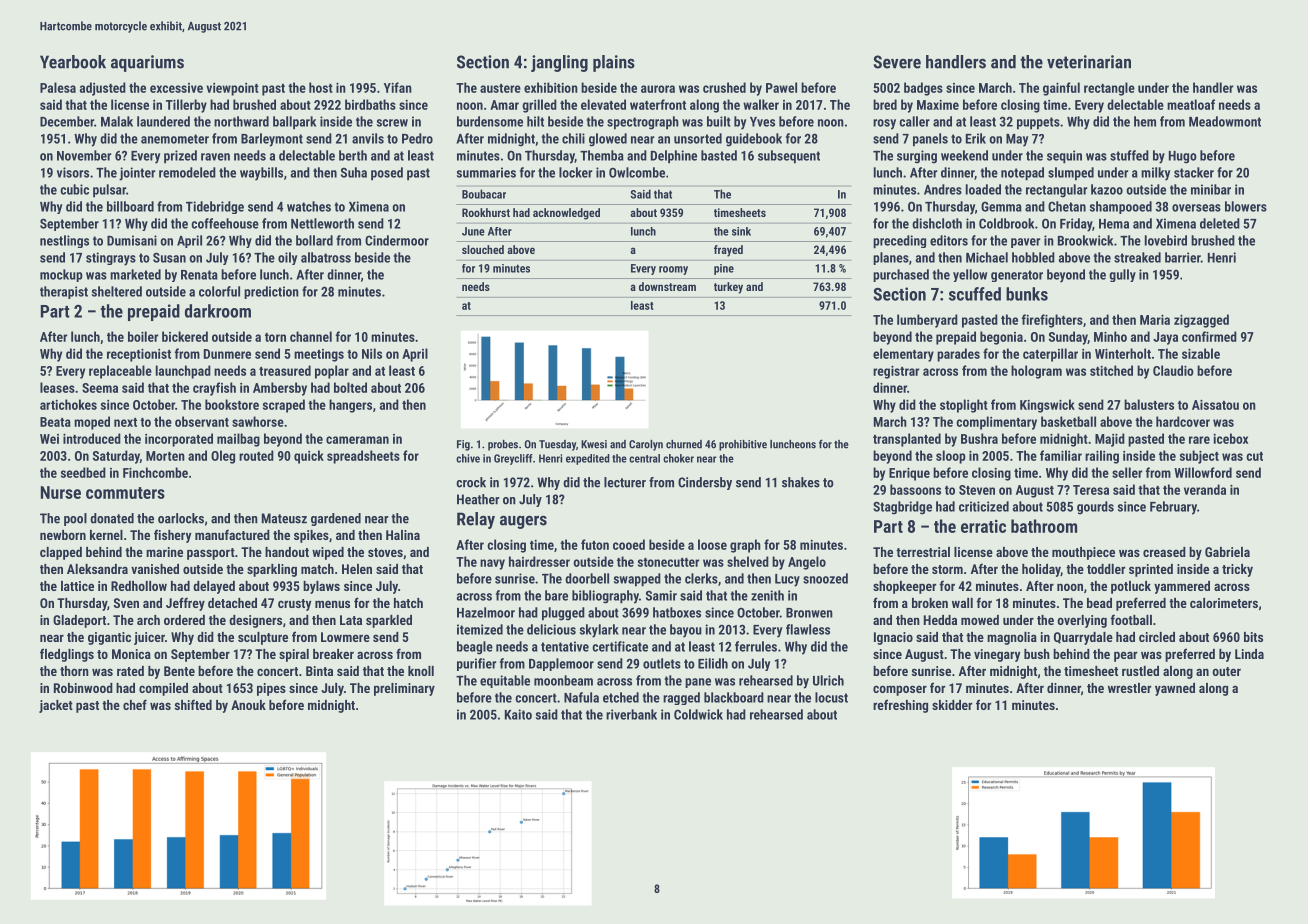  Describe the element at coordinates (1183, 157) in the image. I see `Hugo` at that location.
